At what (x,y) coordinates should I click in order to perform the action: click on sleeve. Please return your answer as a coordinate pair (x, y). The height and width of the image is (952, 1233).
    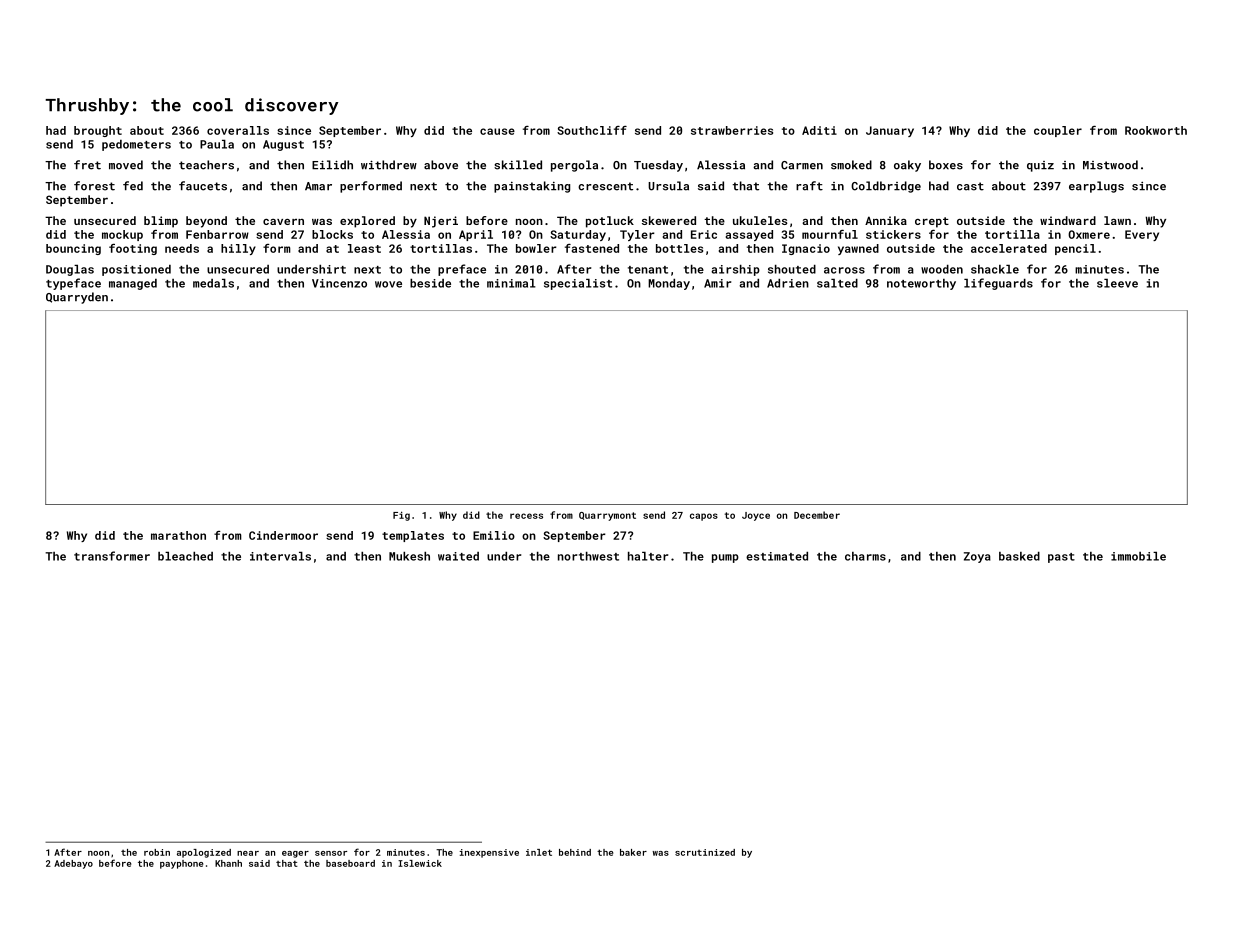
    Looking at the image, I should click on (1117, 283).
